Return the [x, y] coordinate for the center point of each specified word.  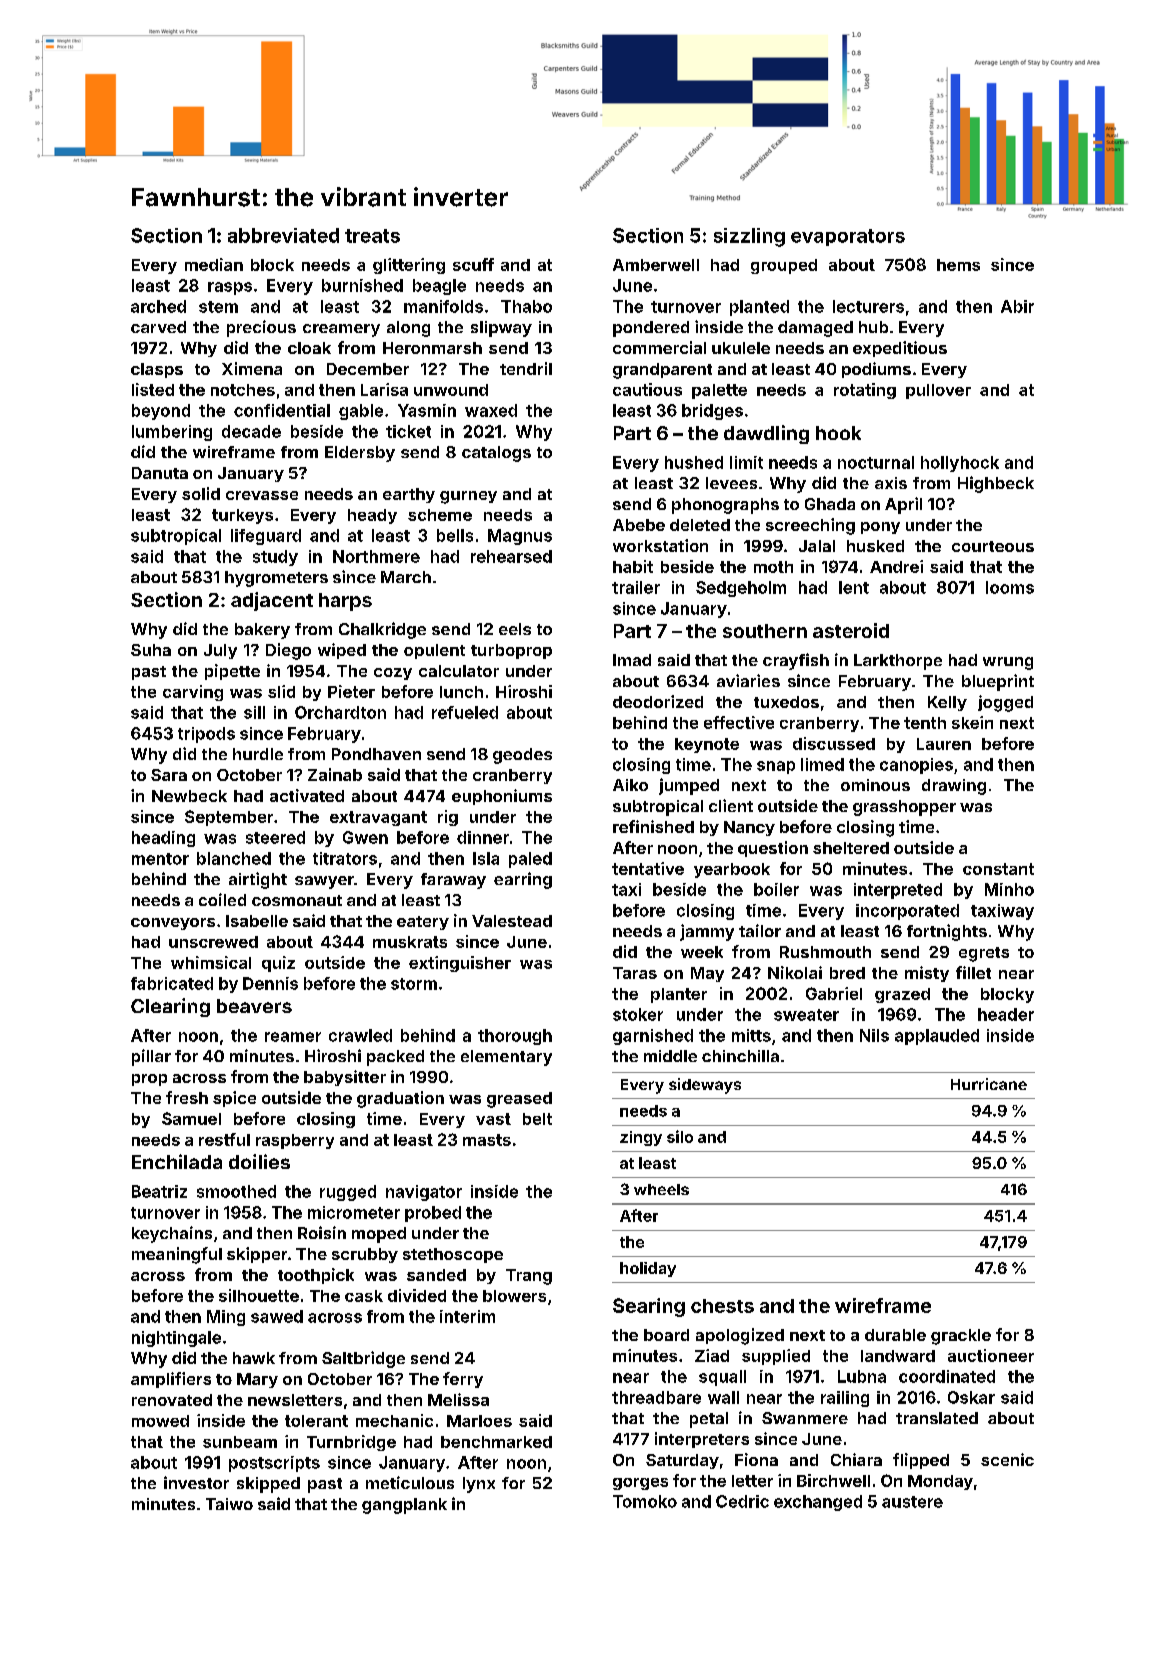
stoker [638, 1014]
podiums [876, 370]
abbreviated [283, 235]
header [1006, 1014]
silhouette [259, 1295]
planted [759, 308]
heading [163, 839]
